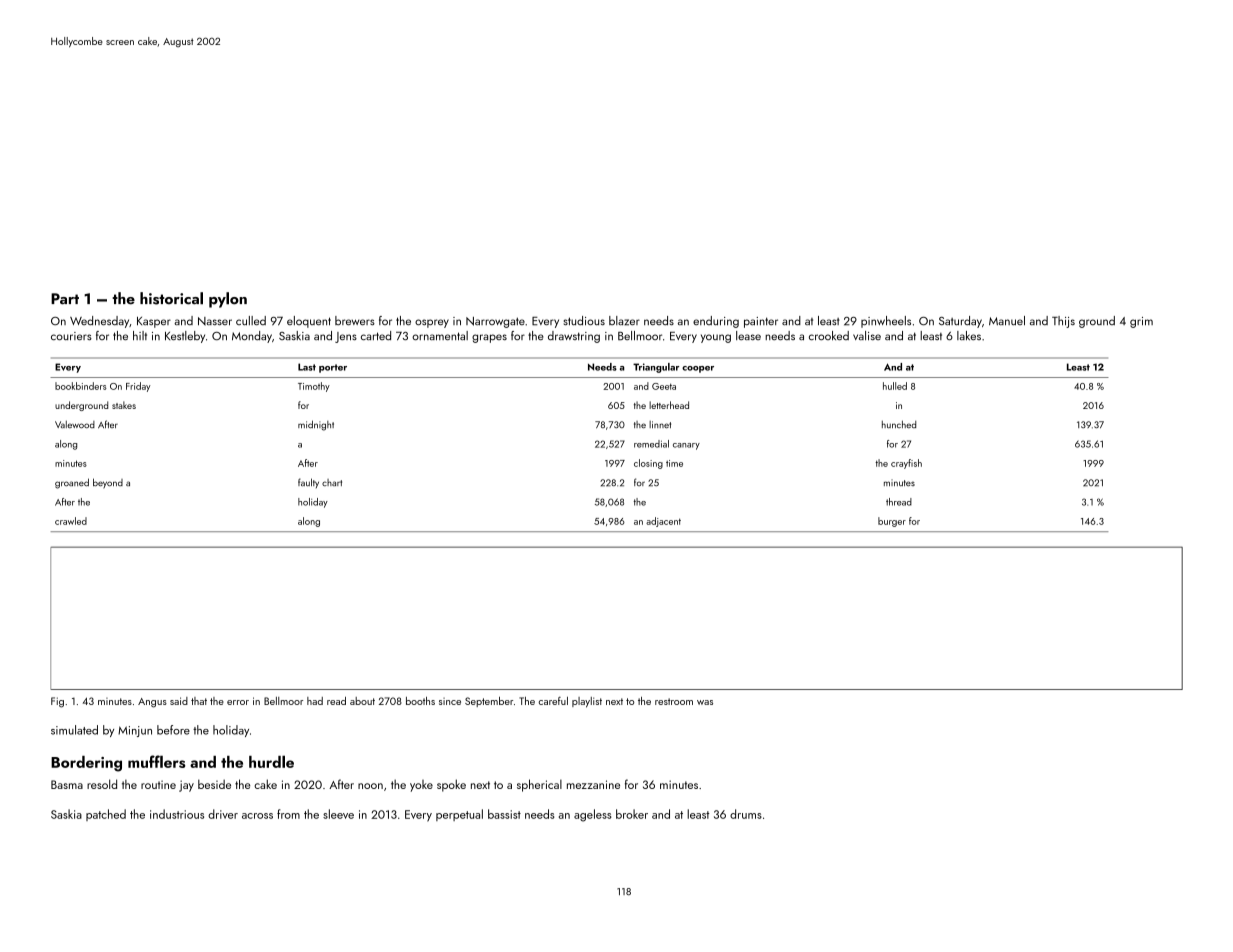 This screenshot has height=952, width=1233. Describe the element at coordinates (553, 701) in the screenshot. I see `careful` at that location.
